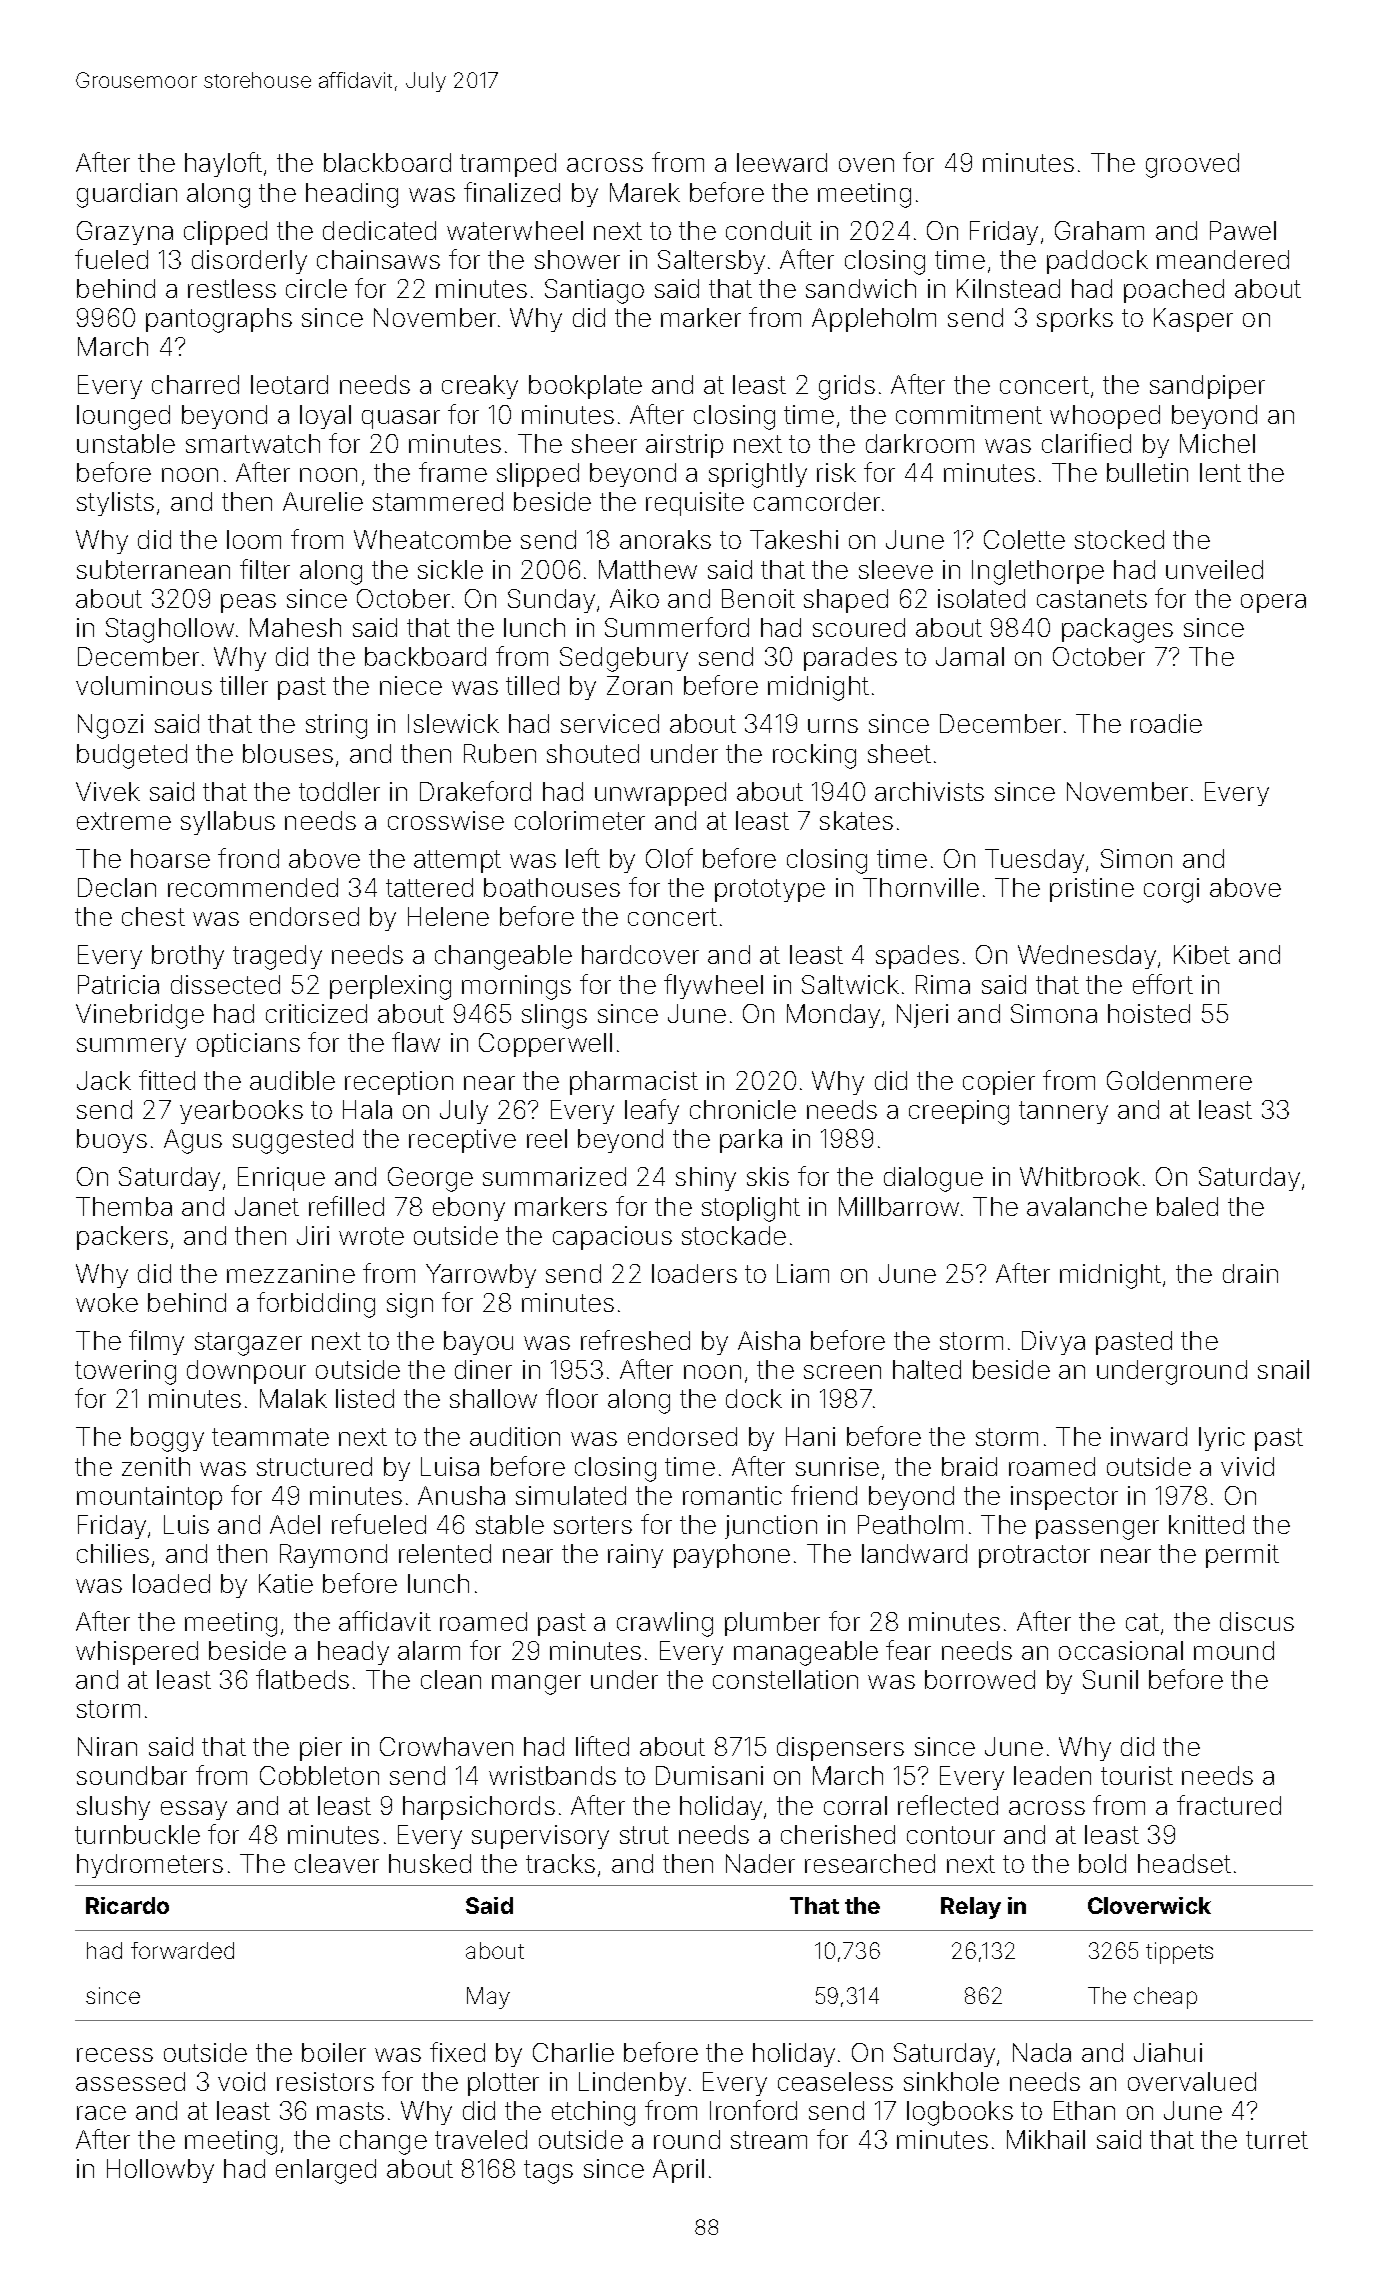  I want to click on knitted, so click(1206, 1524).
